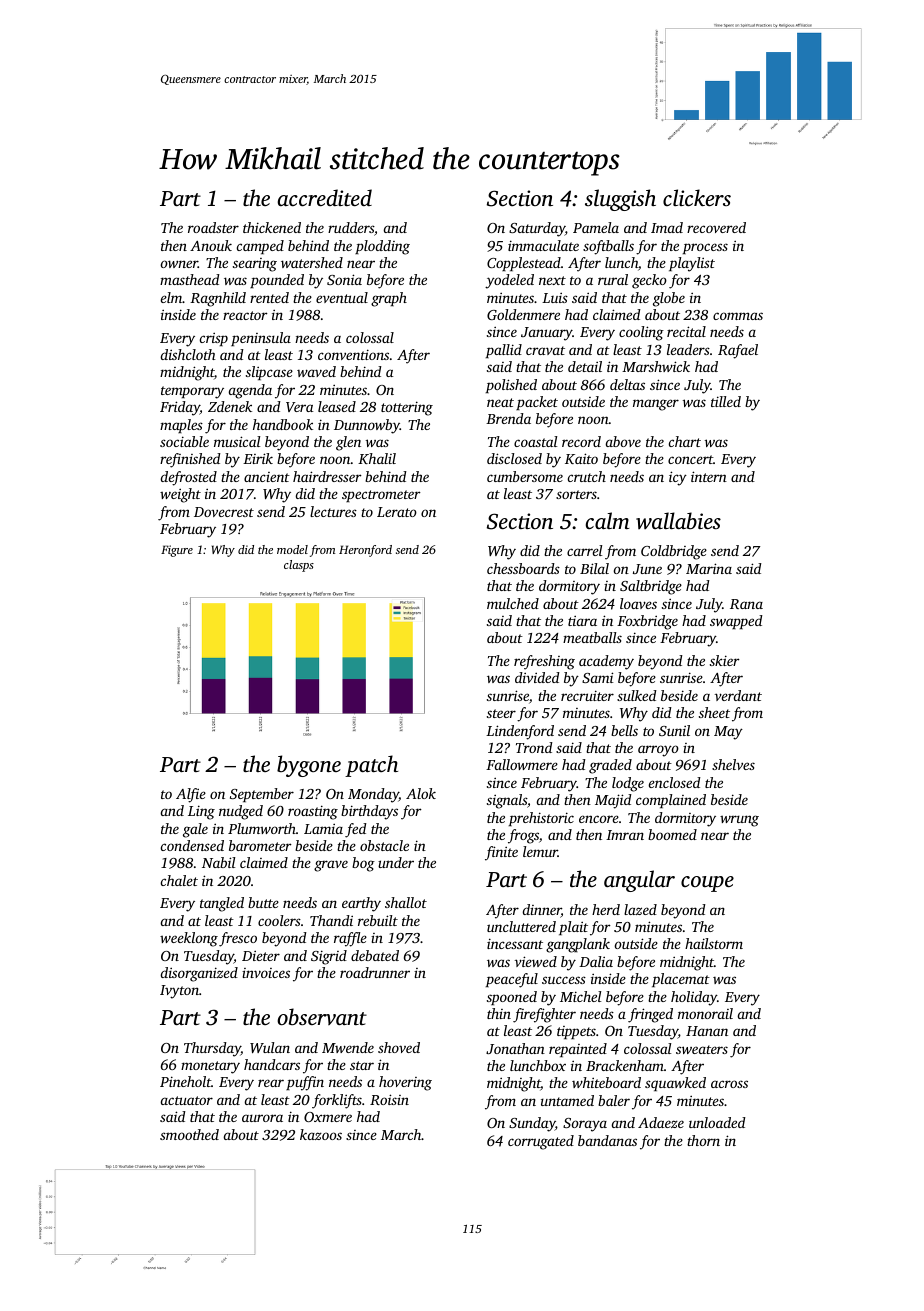 This page has width=924, height=1311. I want to click on across, so click(729, 1084).
